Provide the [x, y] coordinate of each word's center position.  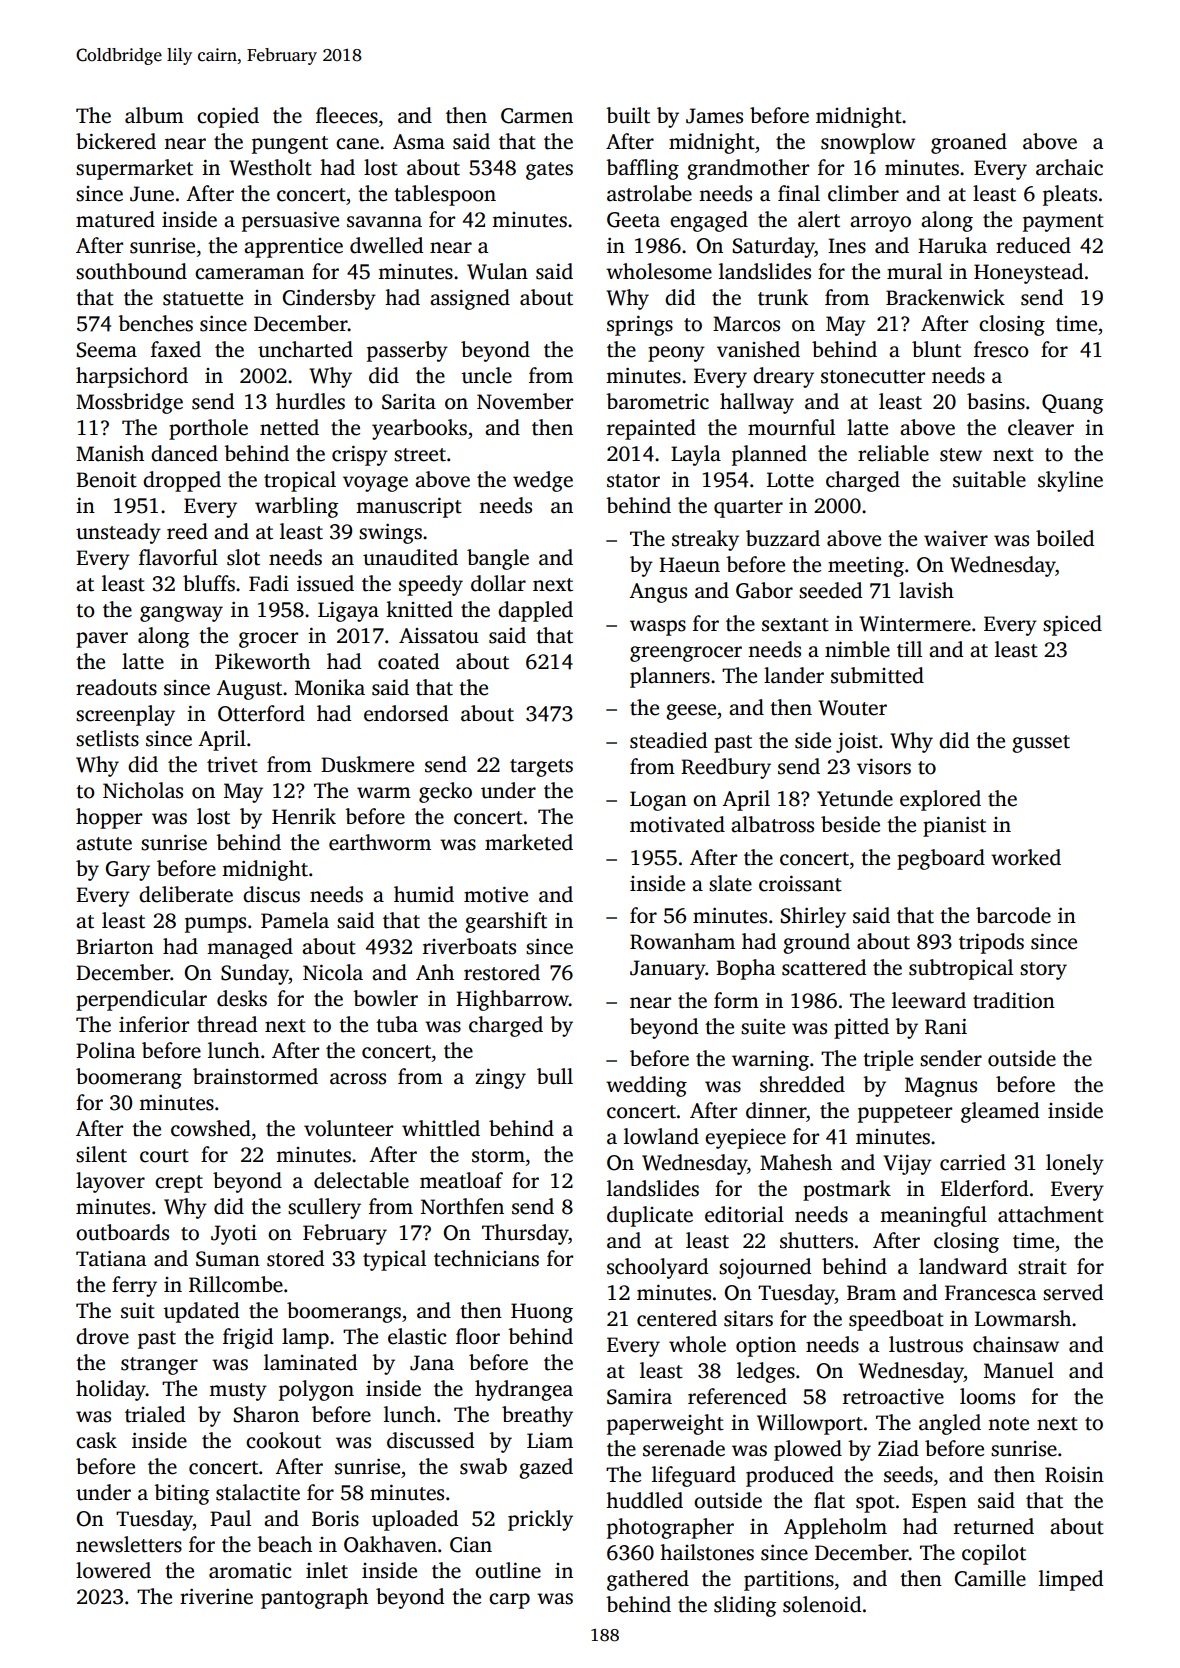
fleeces [347, 115]
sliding [745, 1606]
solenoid [822, 1604]
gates [549, 171]
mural [914, 271]
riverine [216, 1597]
